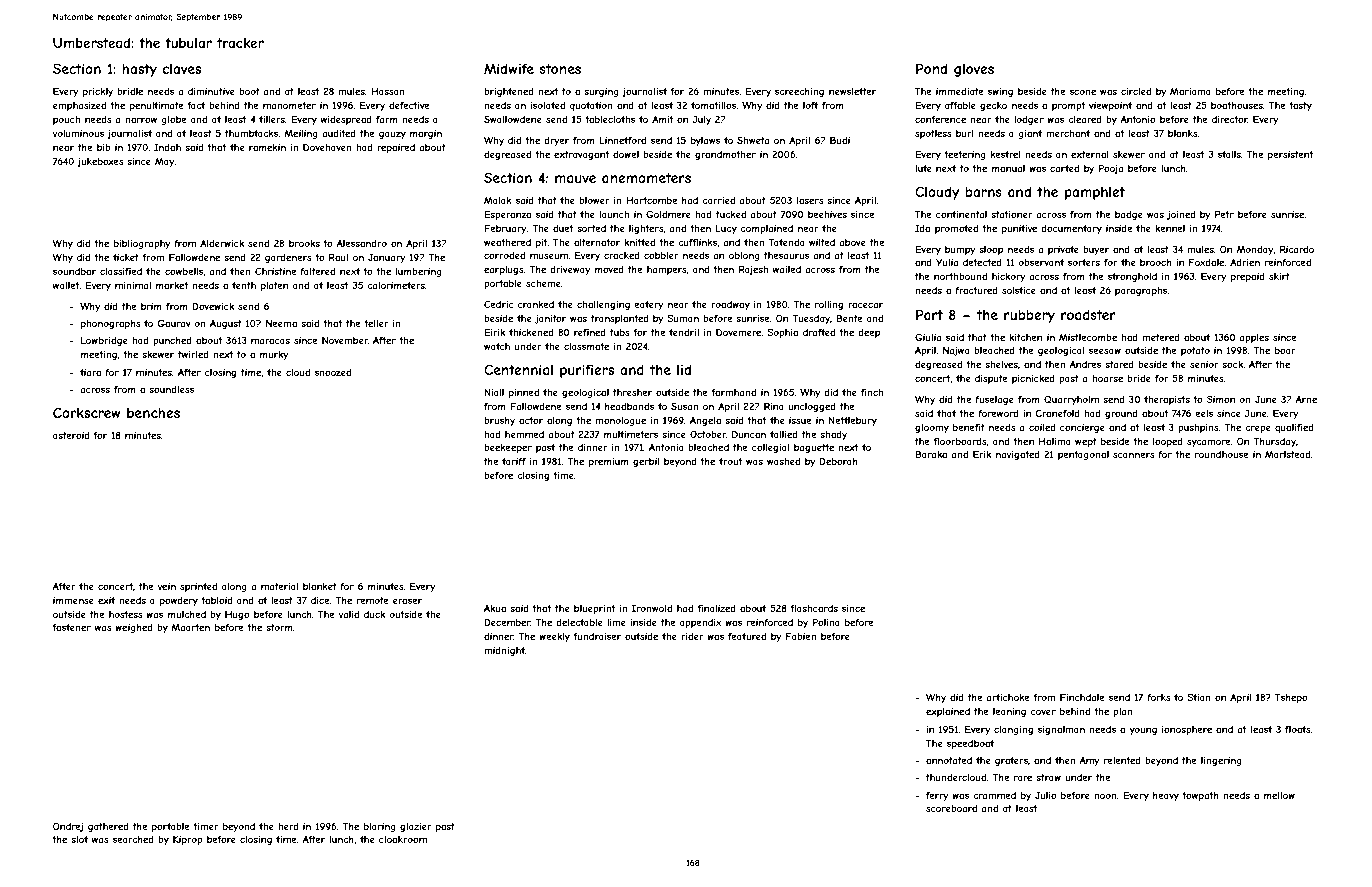 This image has width=1372, height=887. I want to click on valid, so click(348, 614).
